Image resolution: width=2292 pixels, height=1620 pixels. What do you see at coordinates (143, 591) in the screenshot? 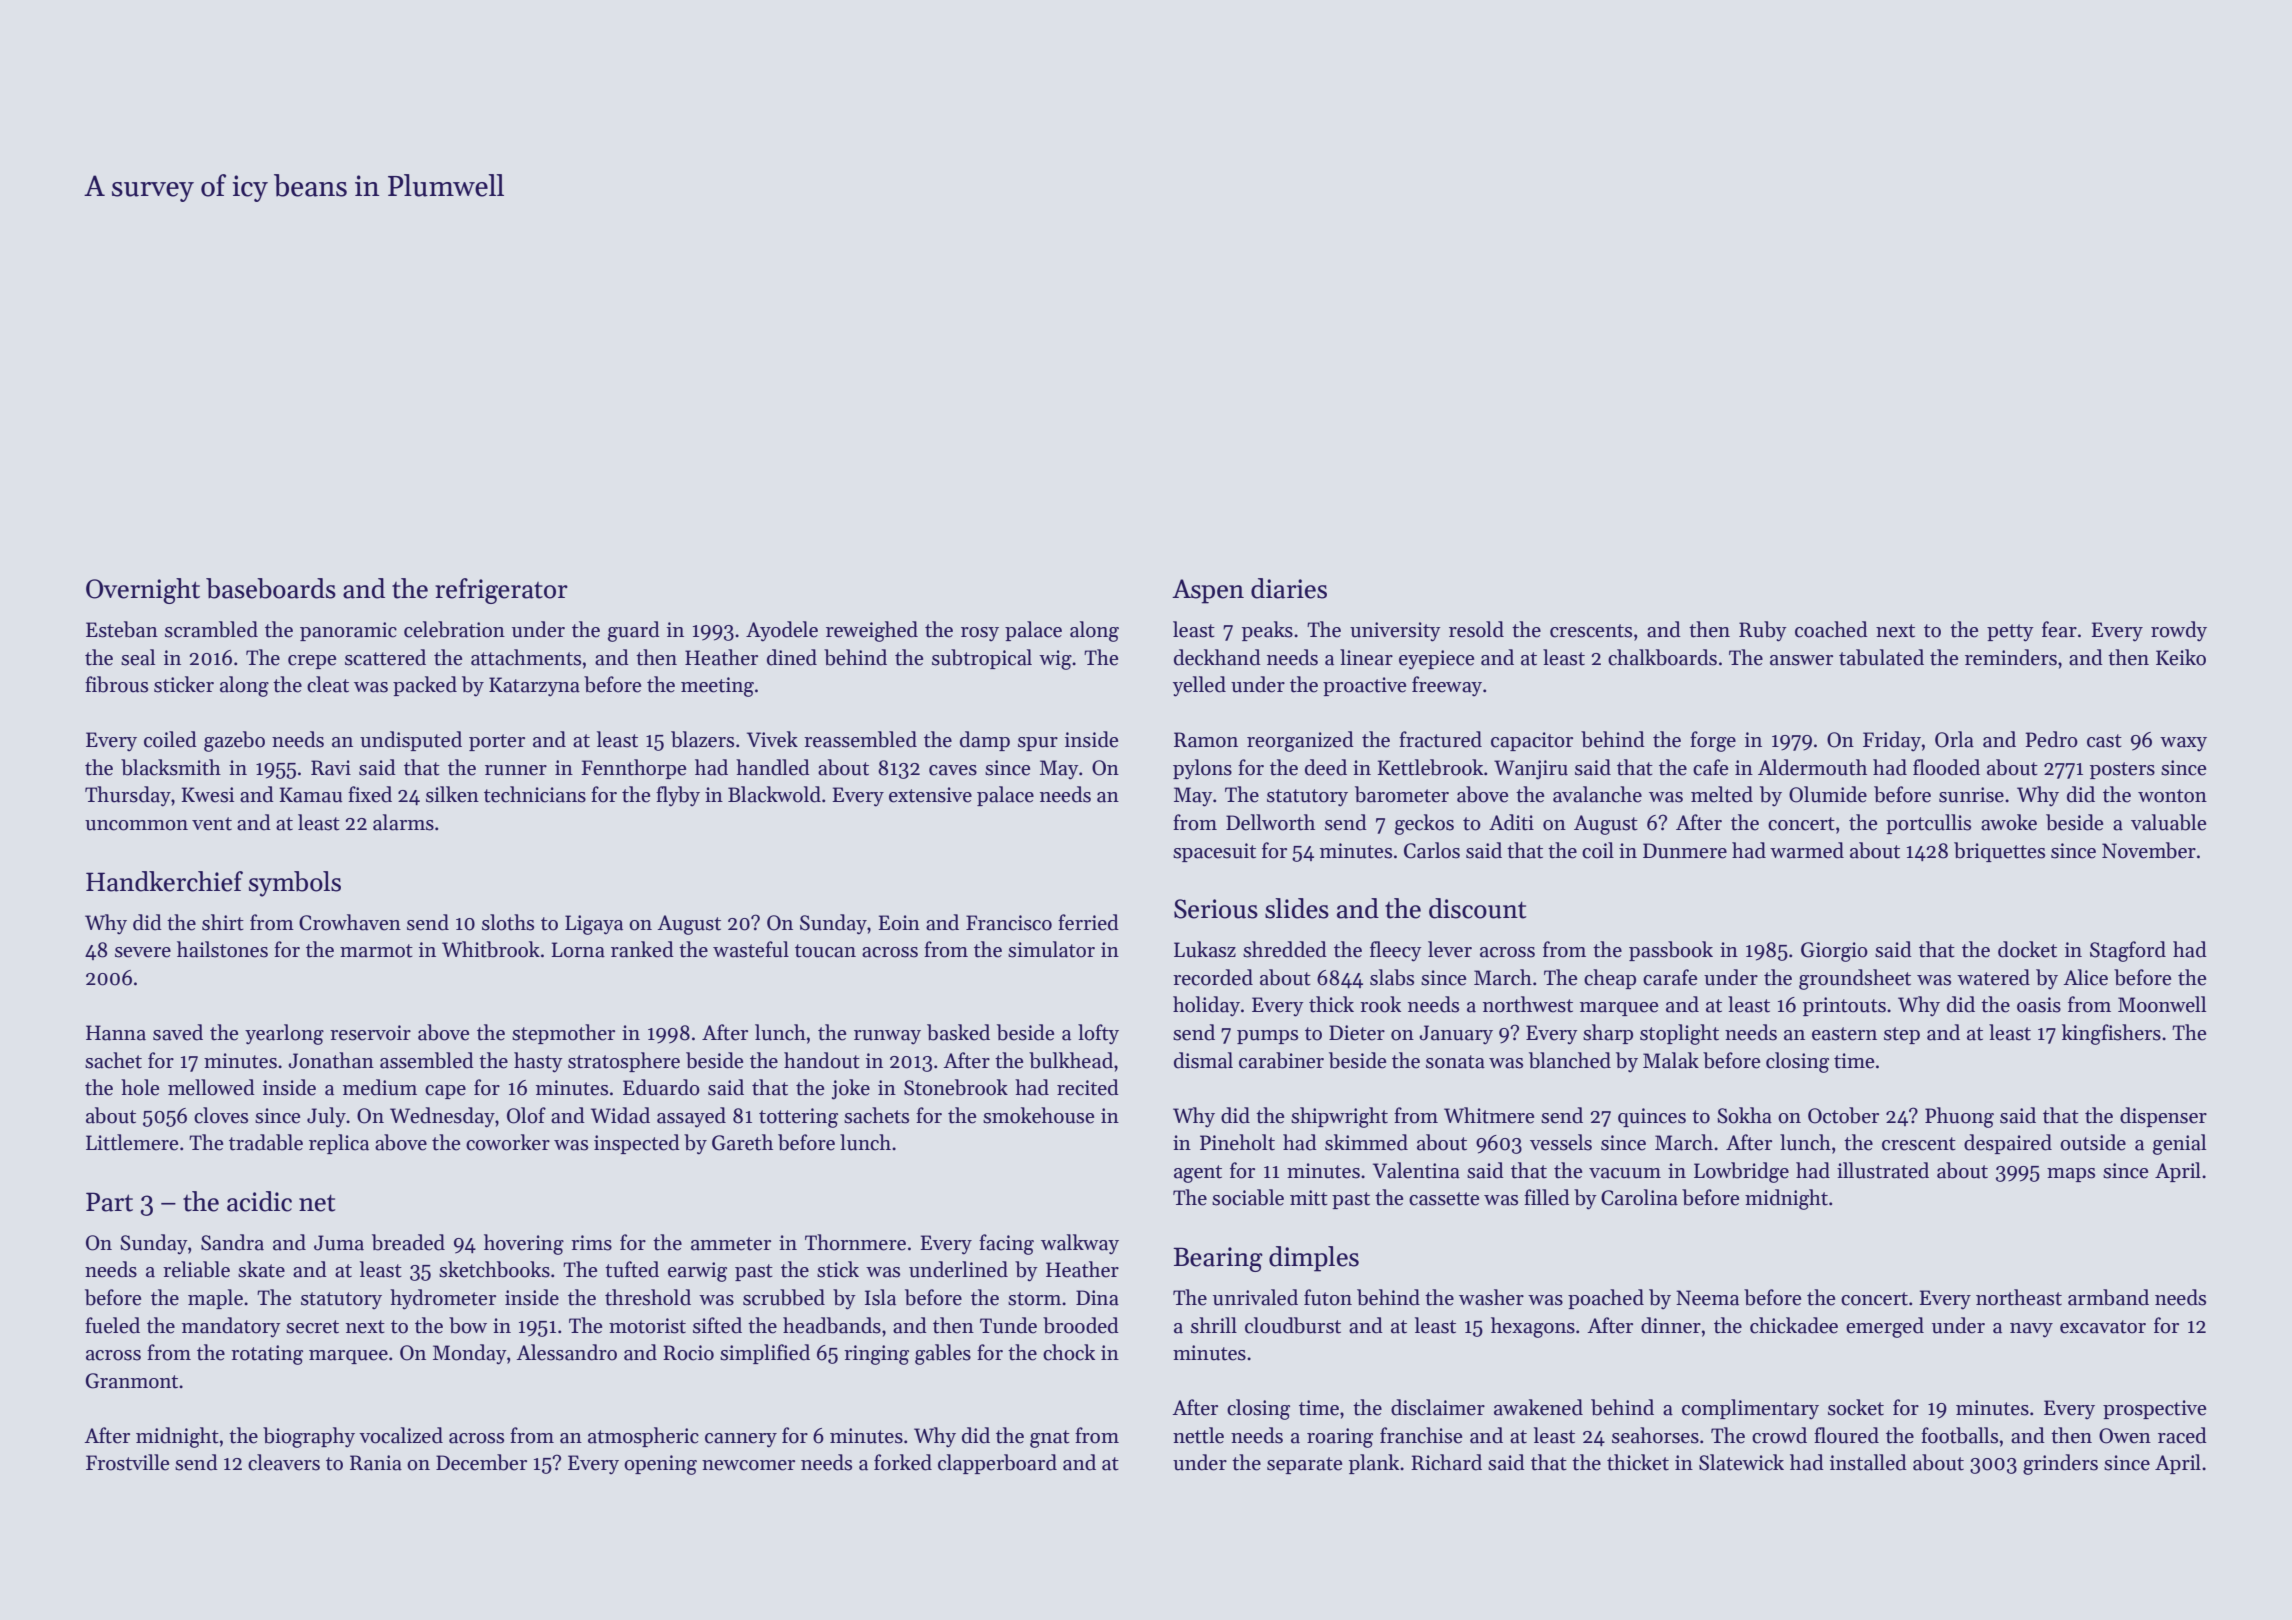
I see `Overnight` at bounding box center [143, 591].
